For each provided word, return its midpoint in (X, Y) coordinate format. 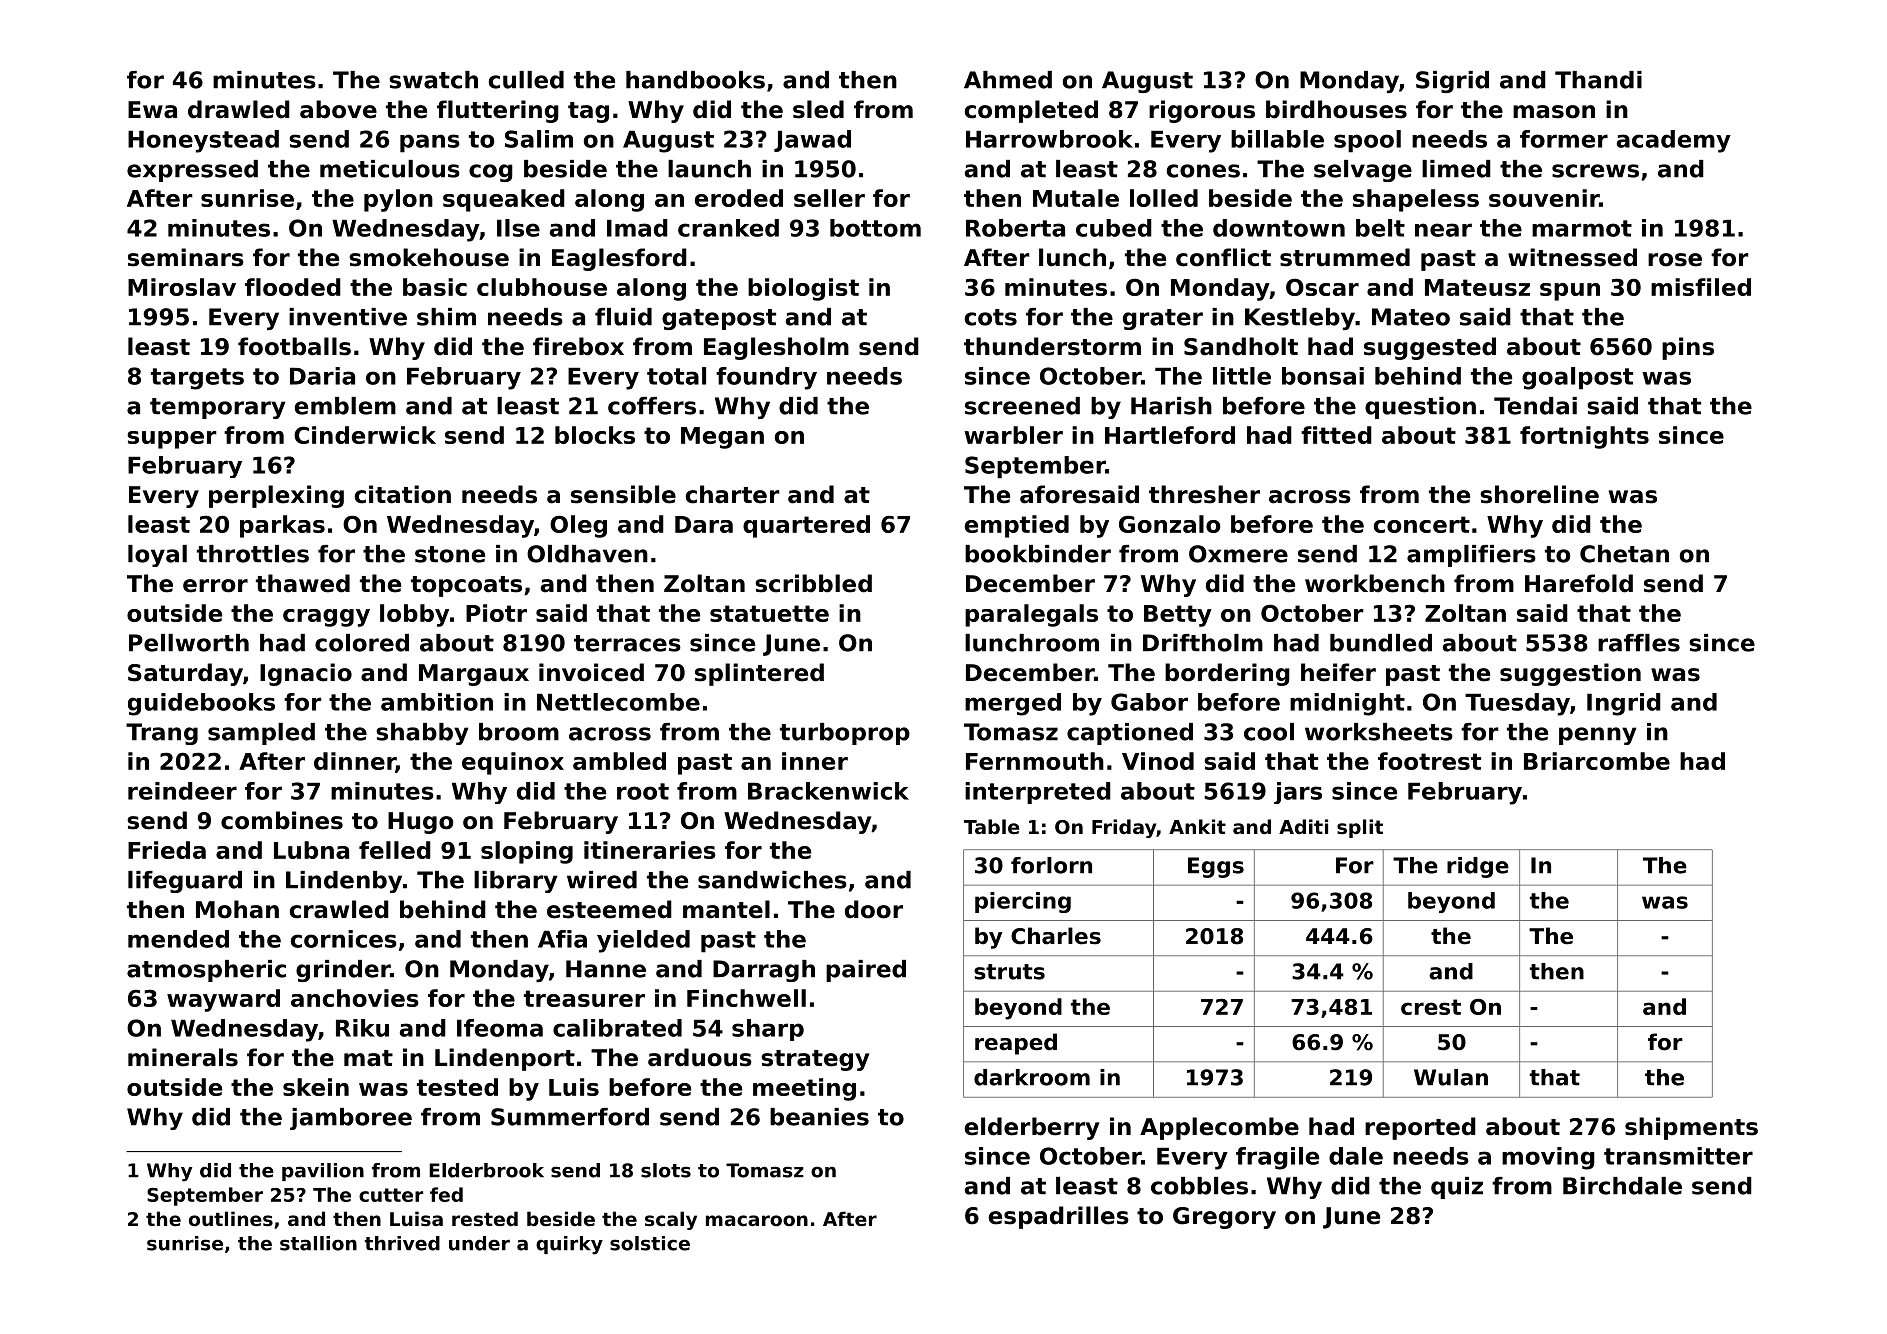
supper (172, 440)
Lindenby (344, 882)
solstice (650, 1243)
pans (430, 143)
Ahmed (1008, 80)
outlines (231, 1218)
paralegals (1031, 615)
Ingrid (1624, 704)
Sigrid (1452, 82)
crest (1431, 1007)
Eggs (1216, 867)
